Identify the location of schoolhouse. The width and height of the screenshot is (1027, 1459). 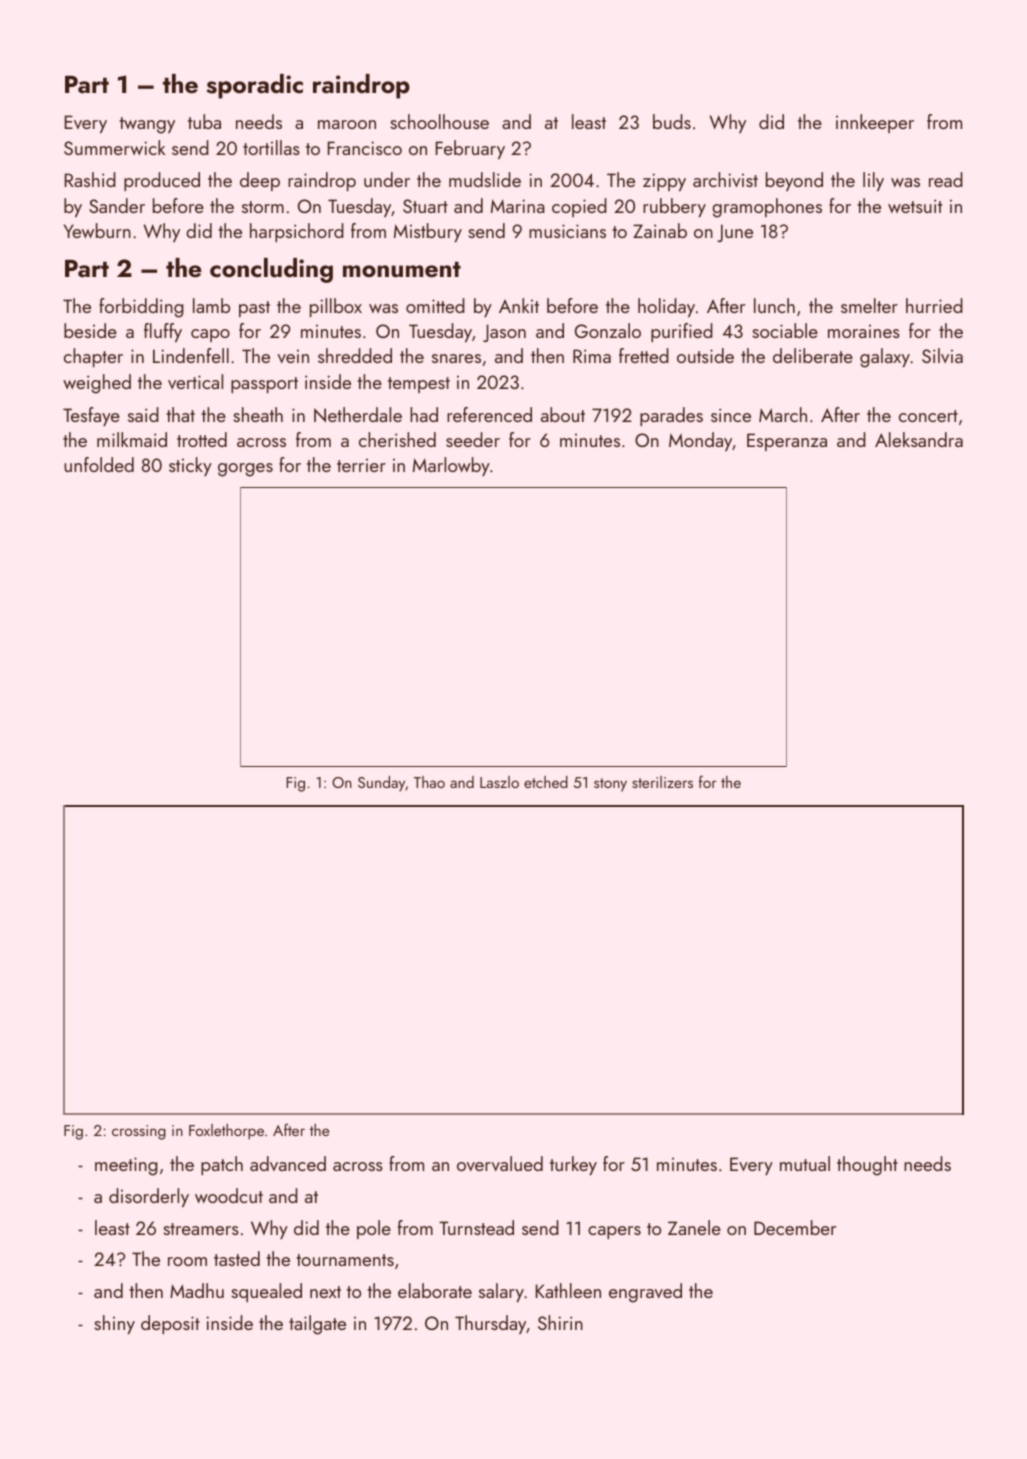
(439, 121).
